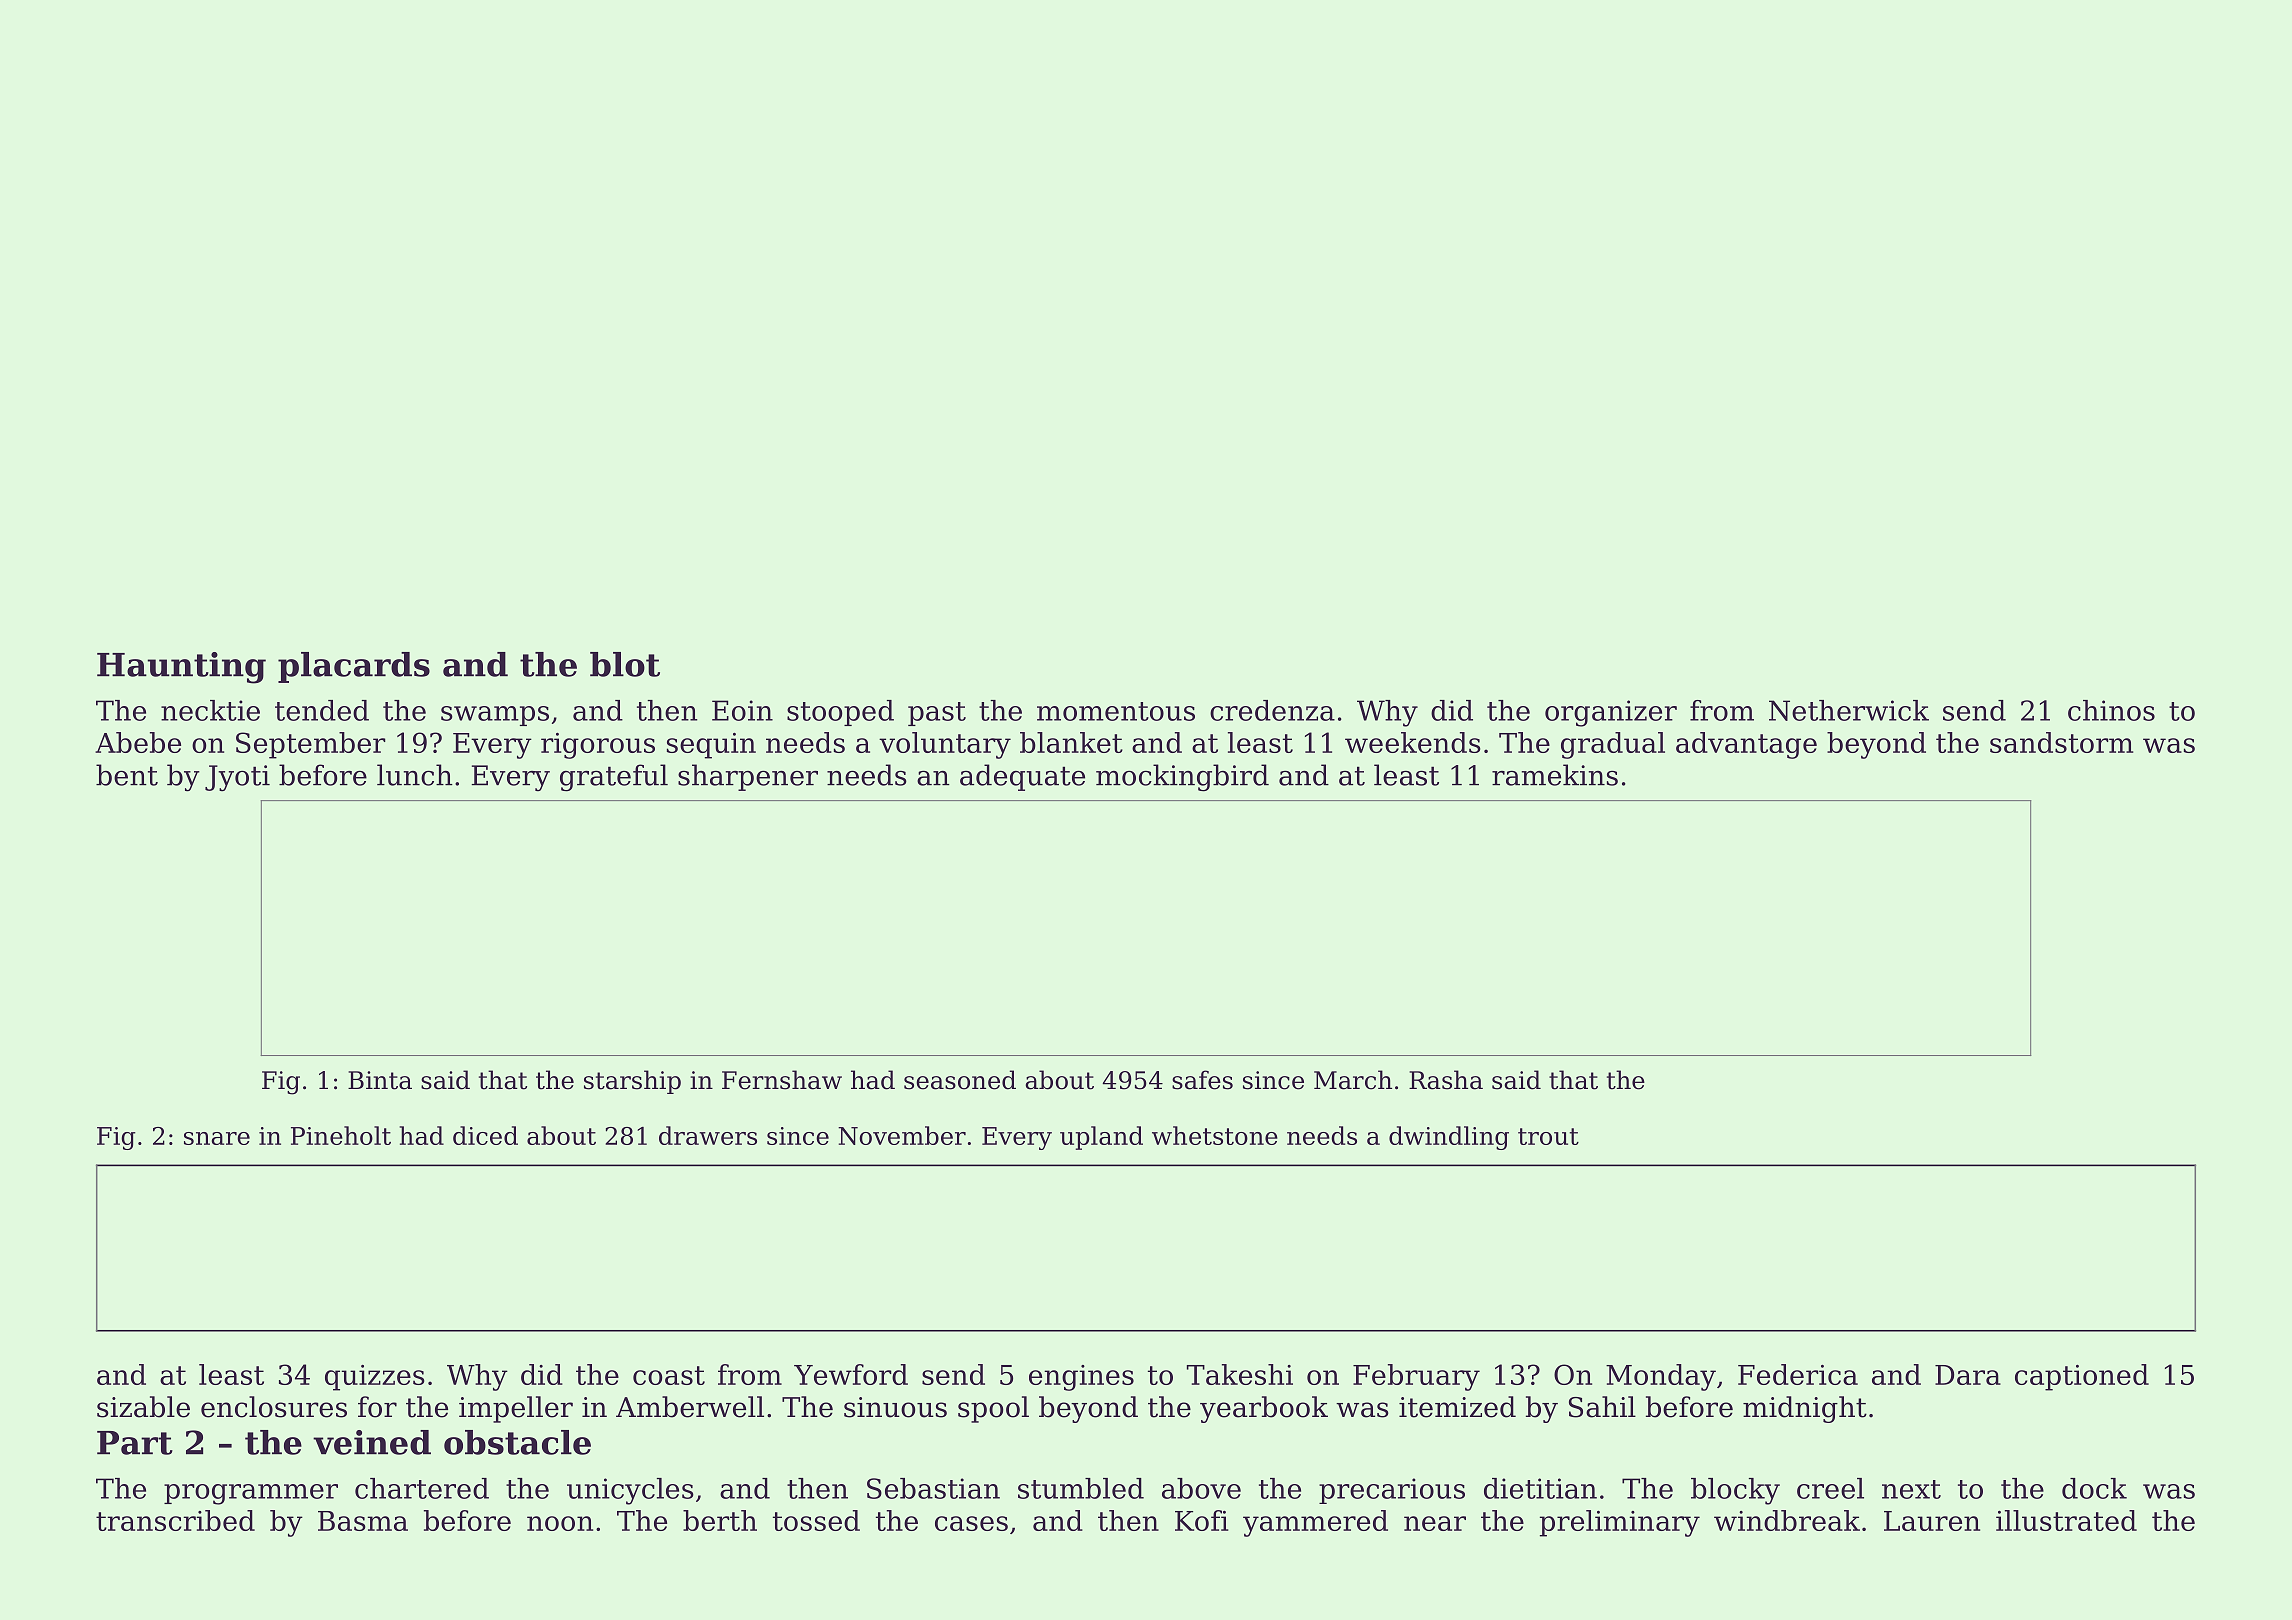  Describe the element at coordinates (902, 1135) in the image. I see `November` at that location.
